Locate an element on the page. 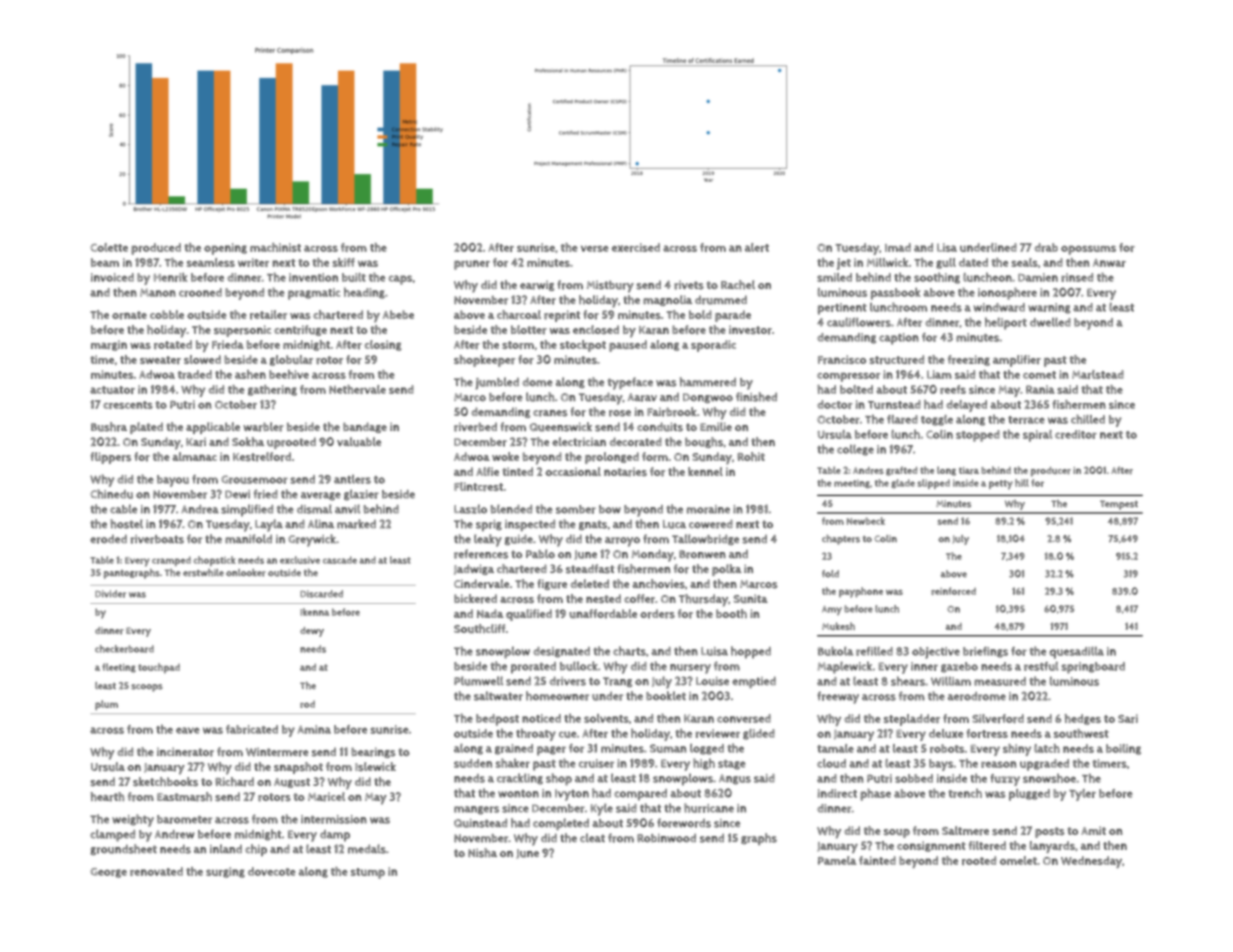  Turnstead is located at coordinates (894, 404).
